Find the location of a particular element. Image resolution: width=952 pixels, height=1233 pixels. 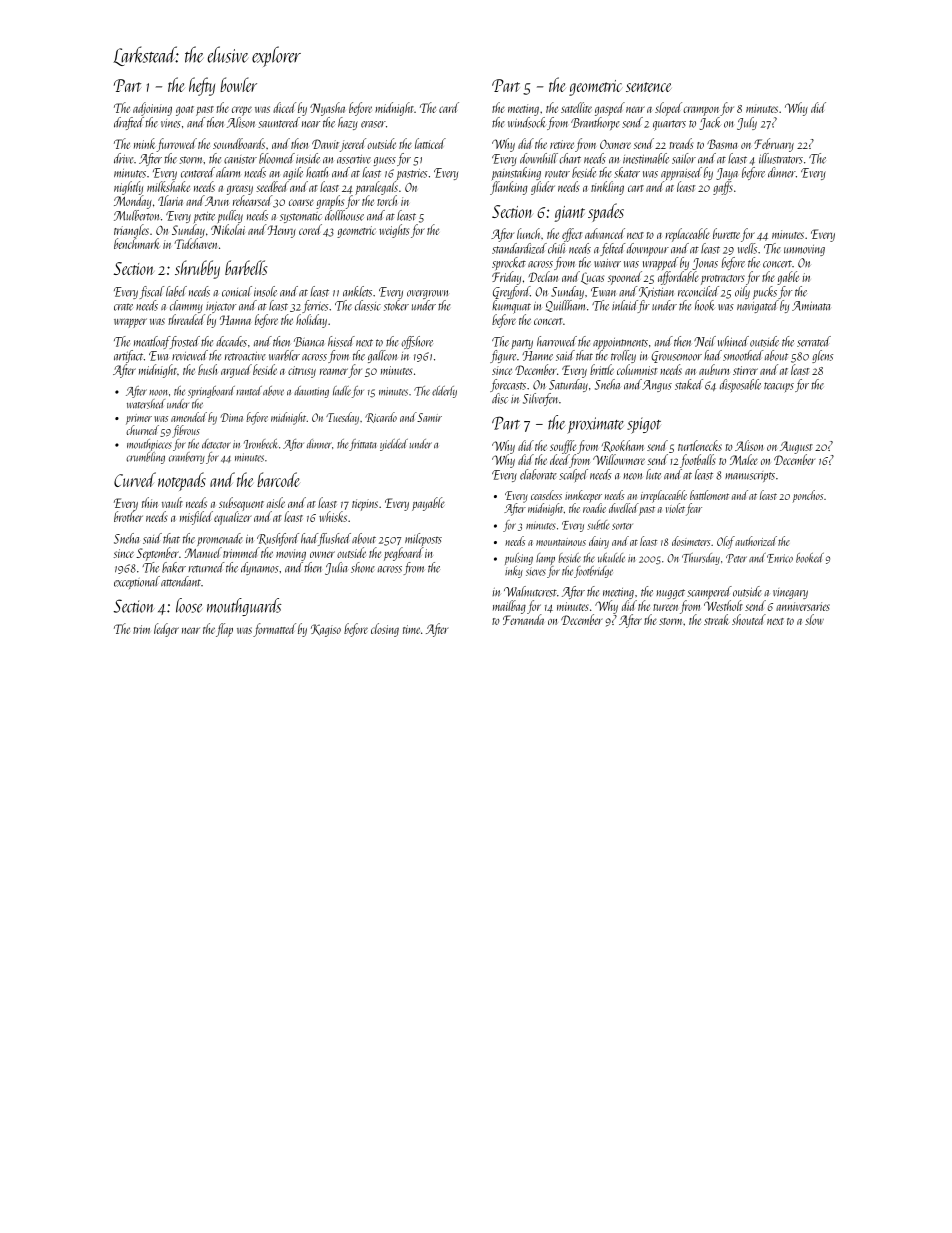

chart is located at coordinates (570, 158).
